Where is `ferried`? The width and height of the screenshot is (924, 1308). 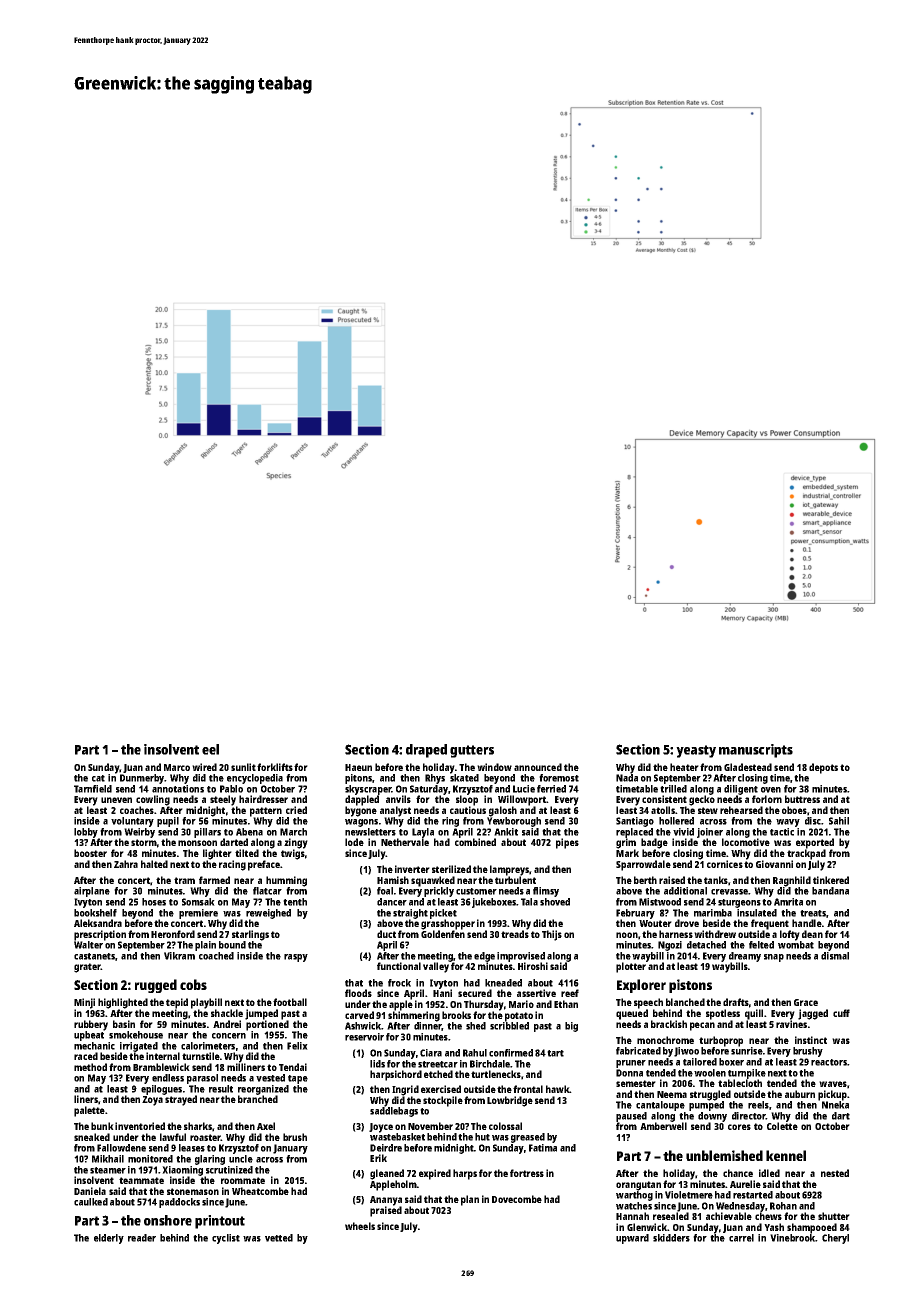 ferried is located at coordinates (551, 789).
